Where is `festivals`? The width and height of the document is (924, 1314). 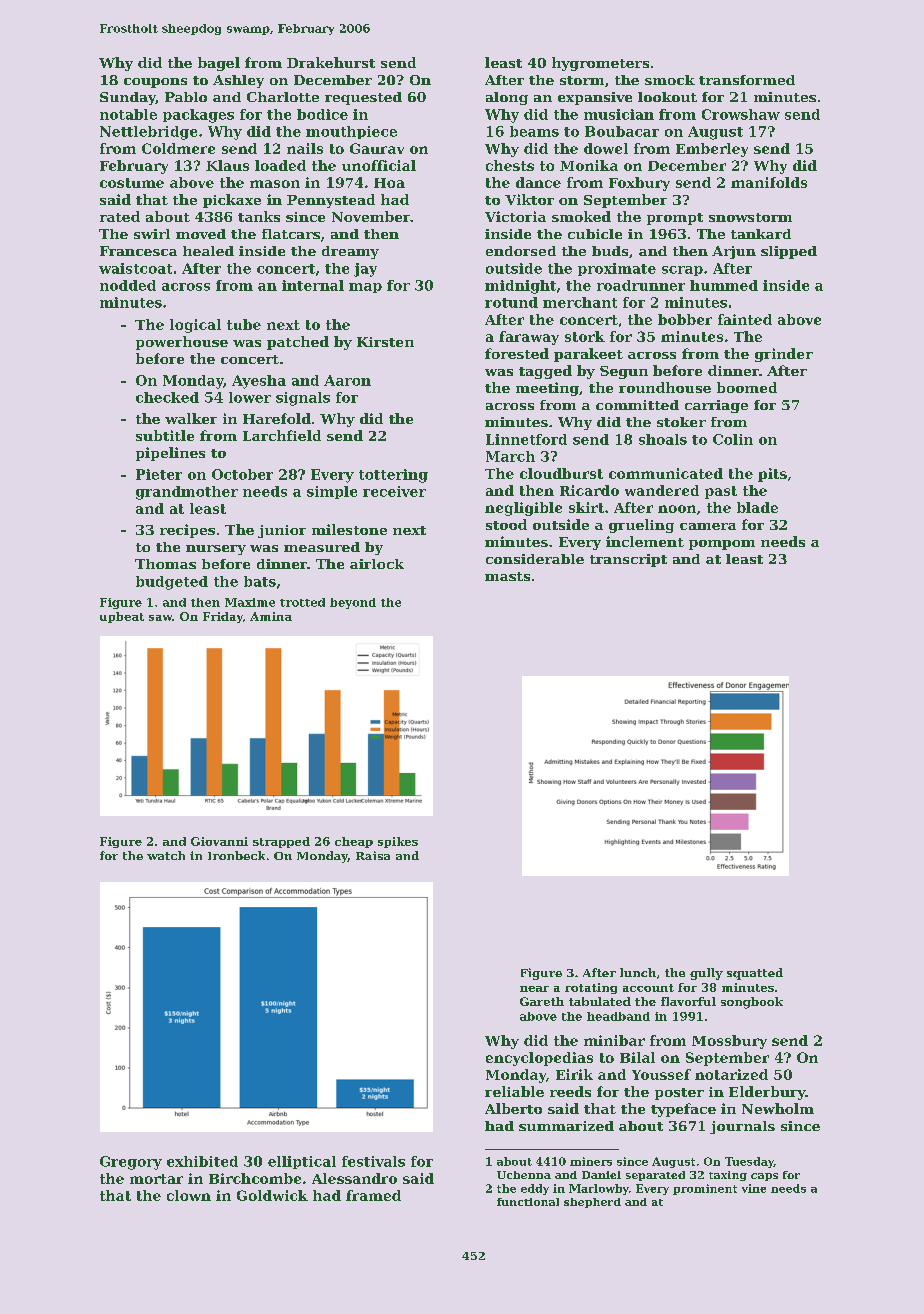
festivals is located at coordinates (373, 1161).
